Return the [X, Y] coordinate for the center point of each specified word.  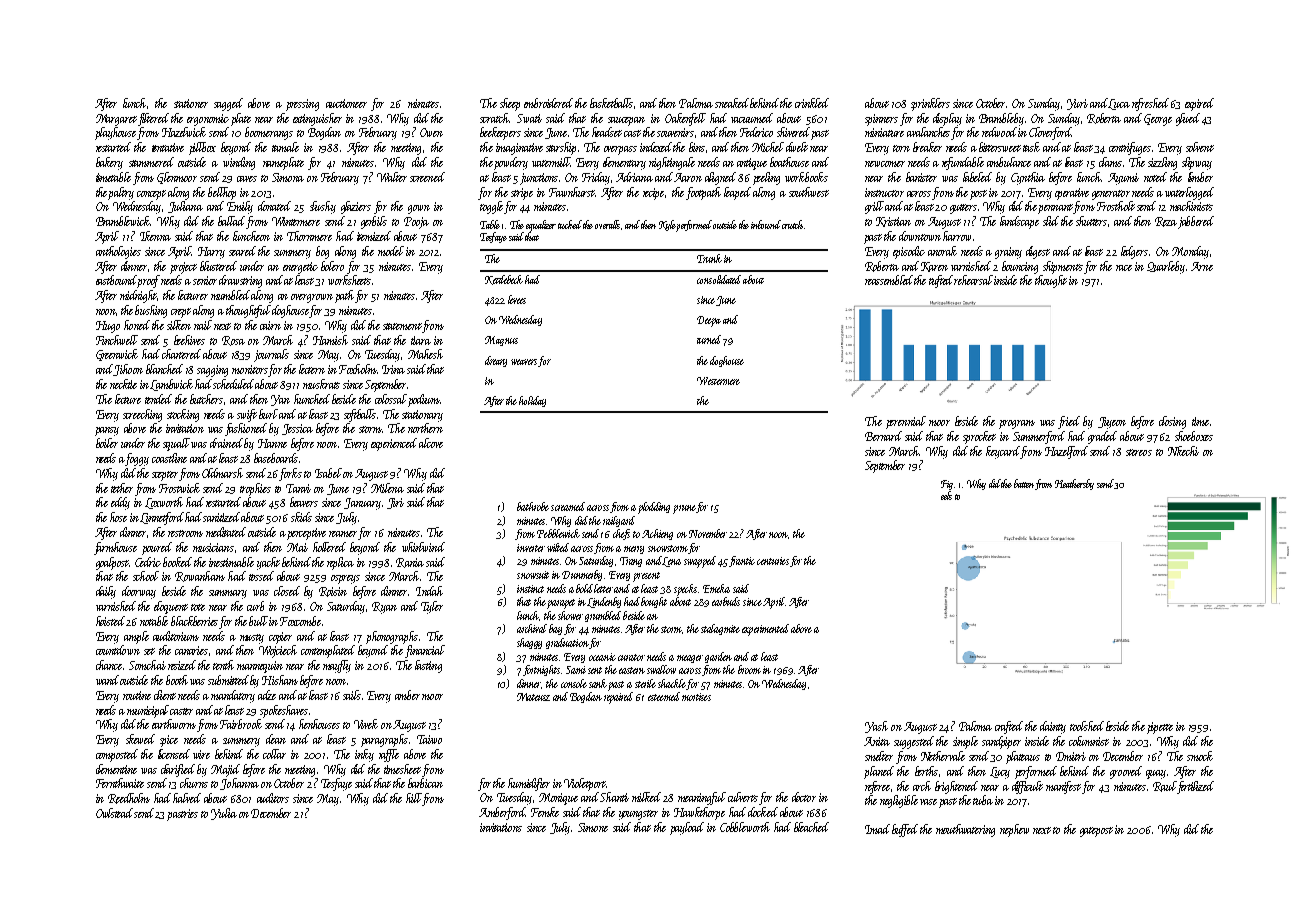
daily [106, 592]
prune [684, 509]
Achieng [657, 534]
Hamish [330, 340]
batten [1024, 483]
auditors [273, 798]
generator [1111, 195]
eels [946, 495]
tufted [942, 281]
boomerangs [269, 133]
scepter [165, 476]
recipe [653, 194]
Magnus [501, 341]
